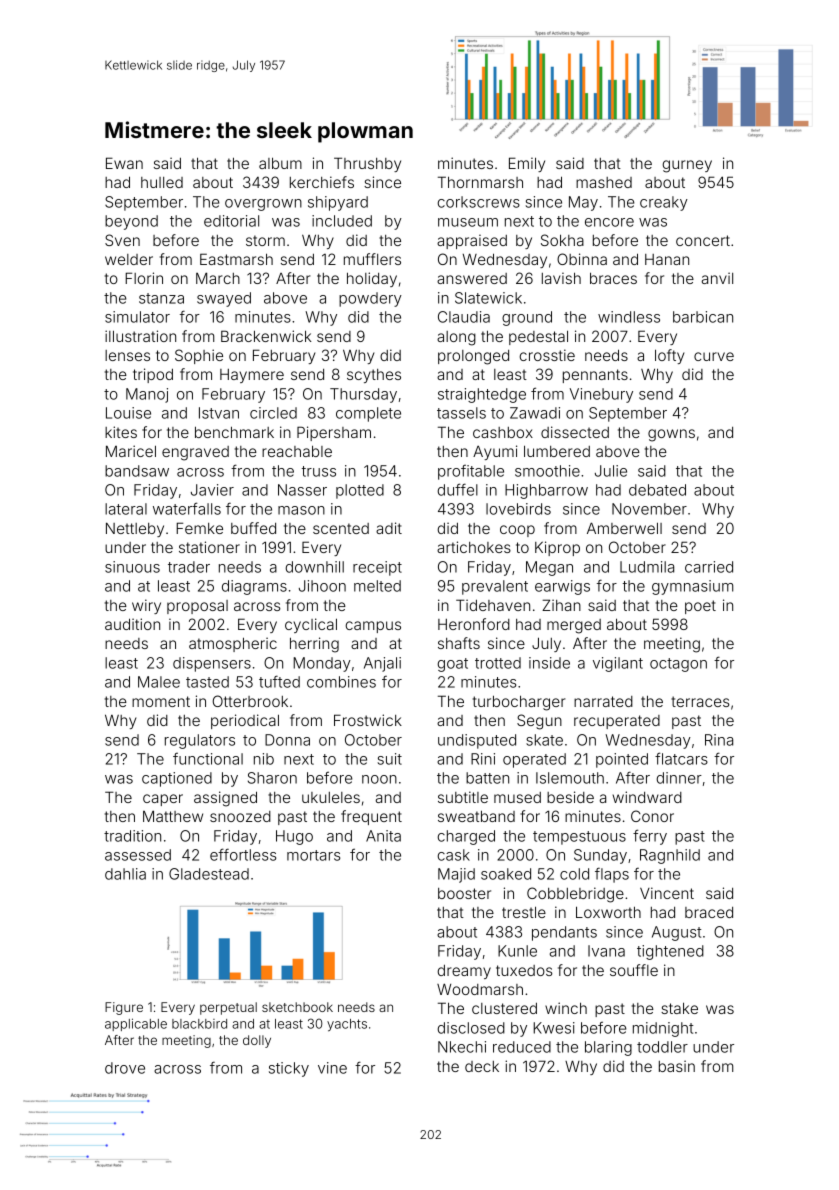 The width and height of the image is (839, 1190). I want to click on holiday, so click(372, 279).
